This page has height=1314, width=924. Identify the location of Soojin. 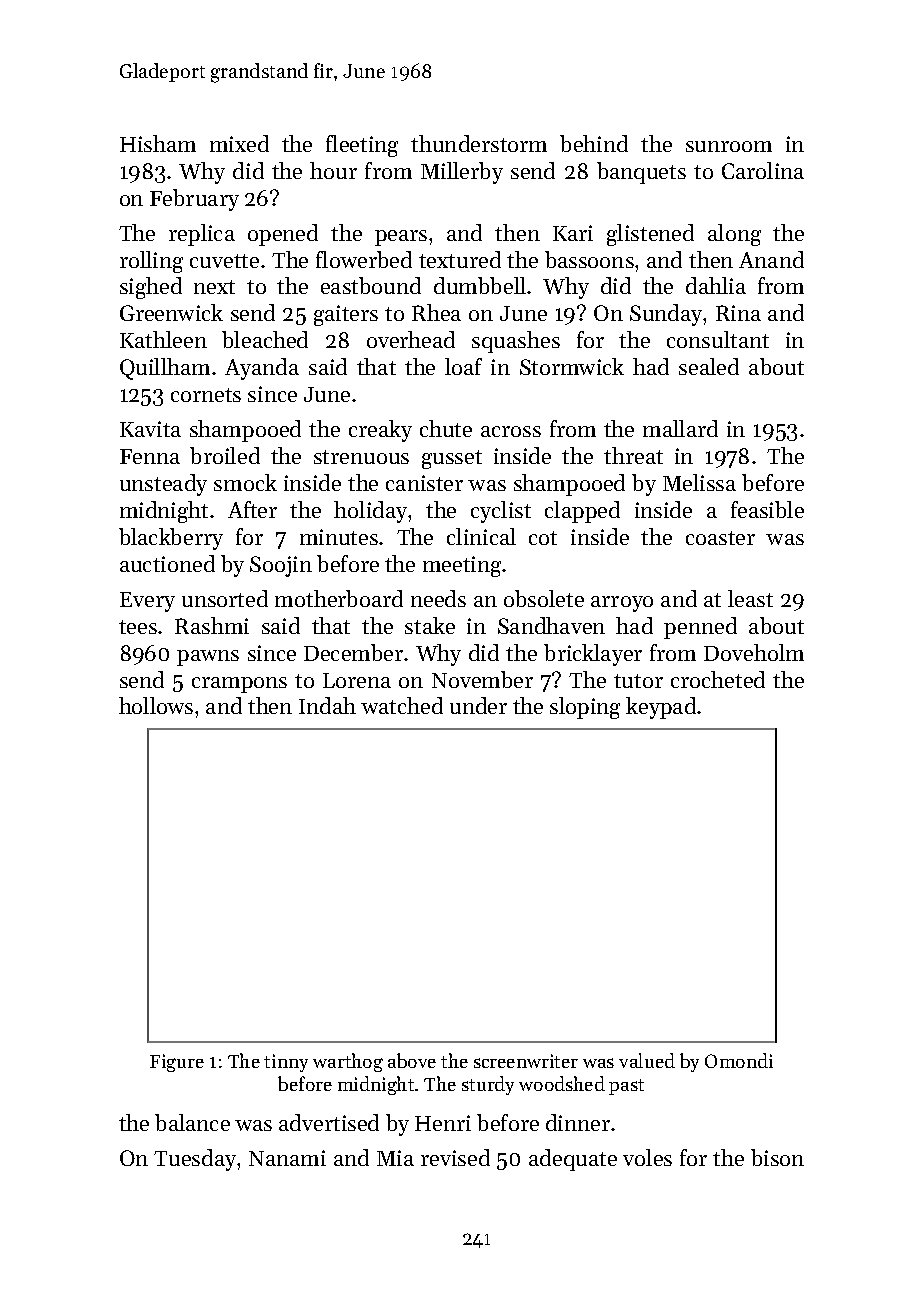
(281, 566).
